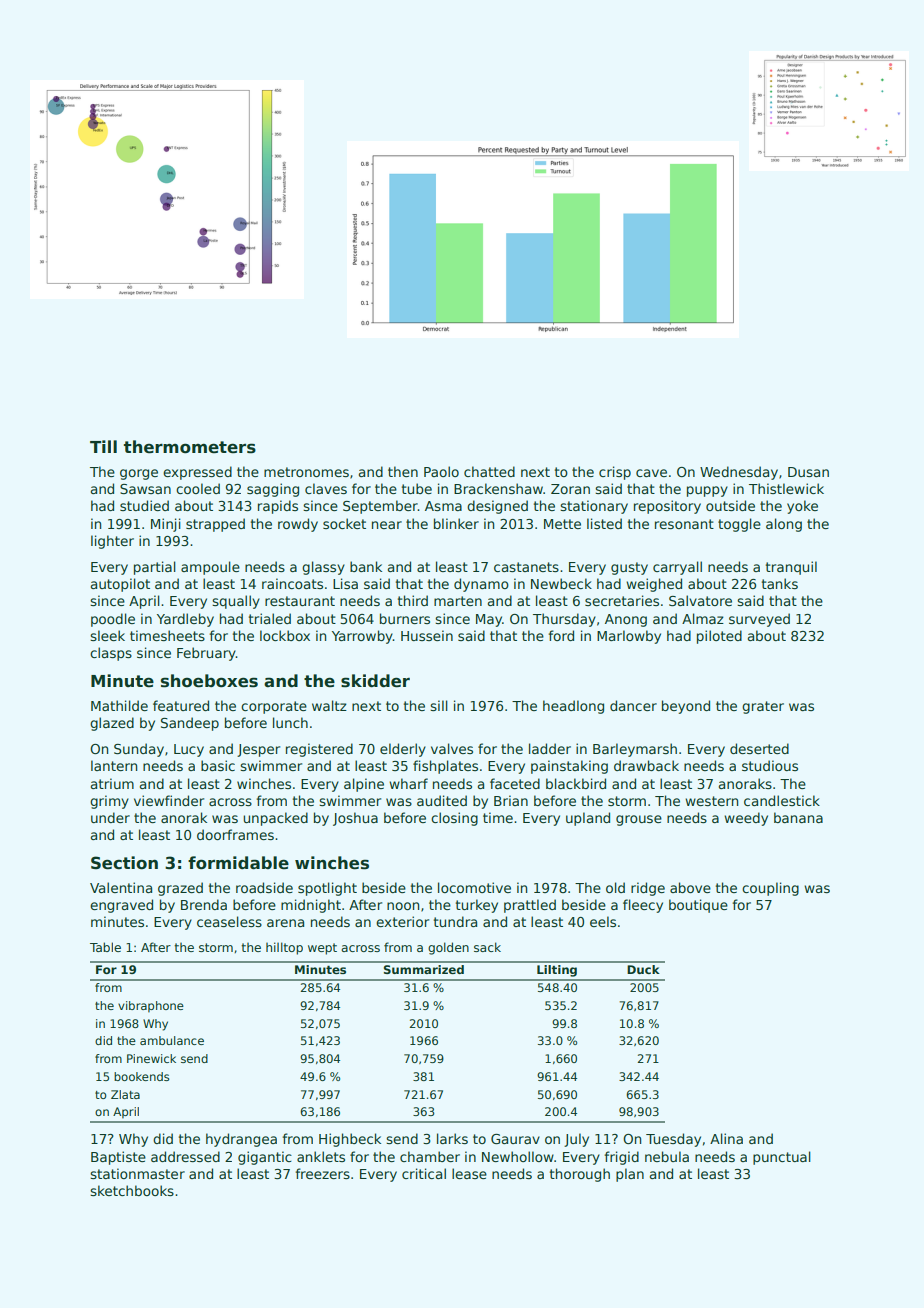 The width and height of the screenshot is (924, 1308). What do you see at coordinates (145, 489) in the screenshot?
I see `Sawsan` at bounding box center [145, 489].
